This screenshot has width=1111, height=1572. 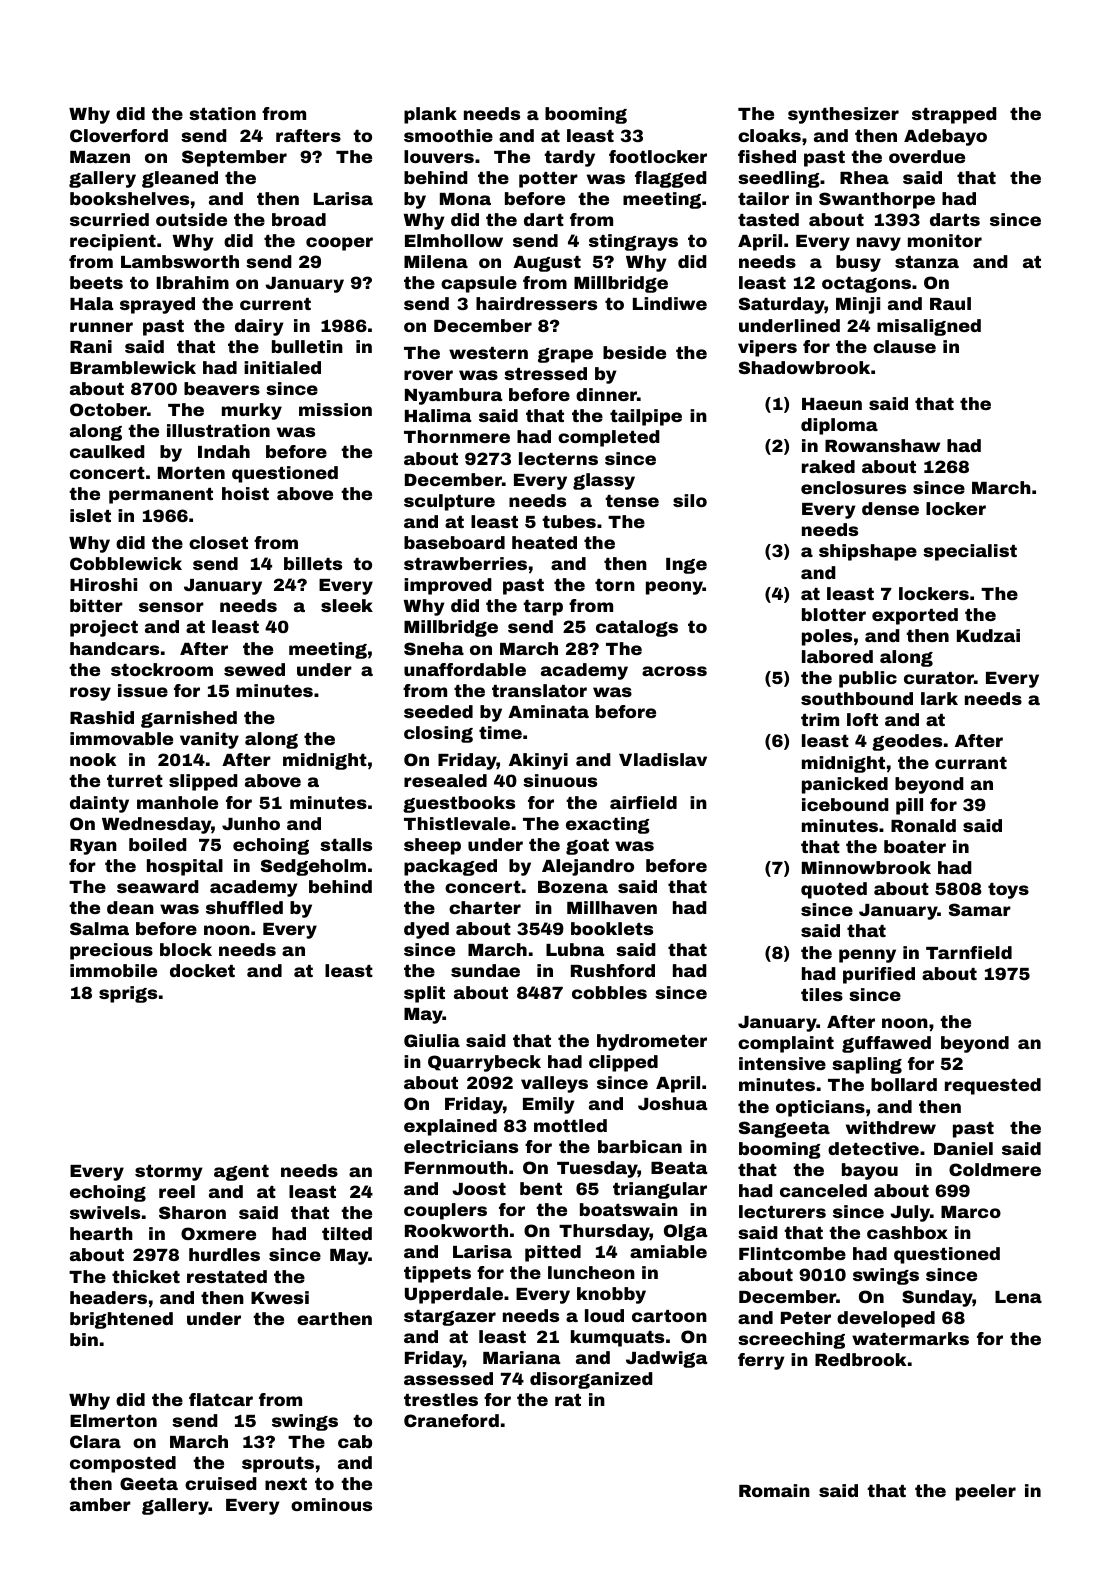 I want to click on closet, so click(x=218, y=542).
